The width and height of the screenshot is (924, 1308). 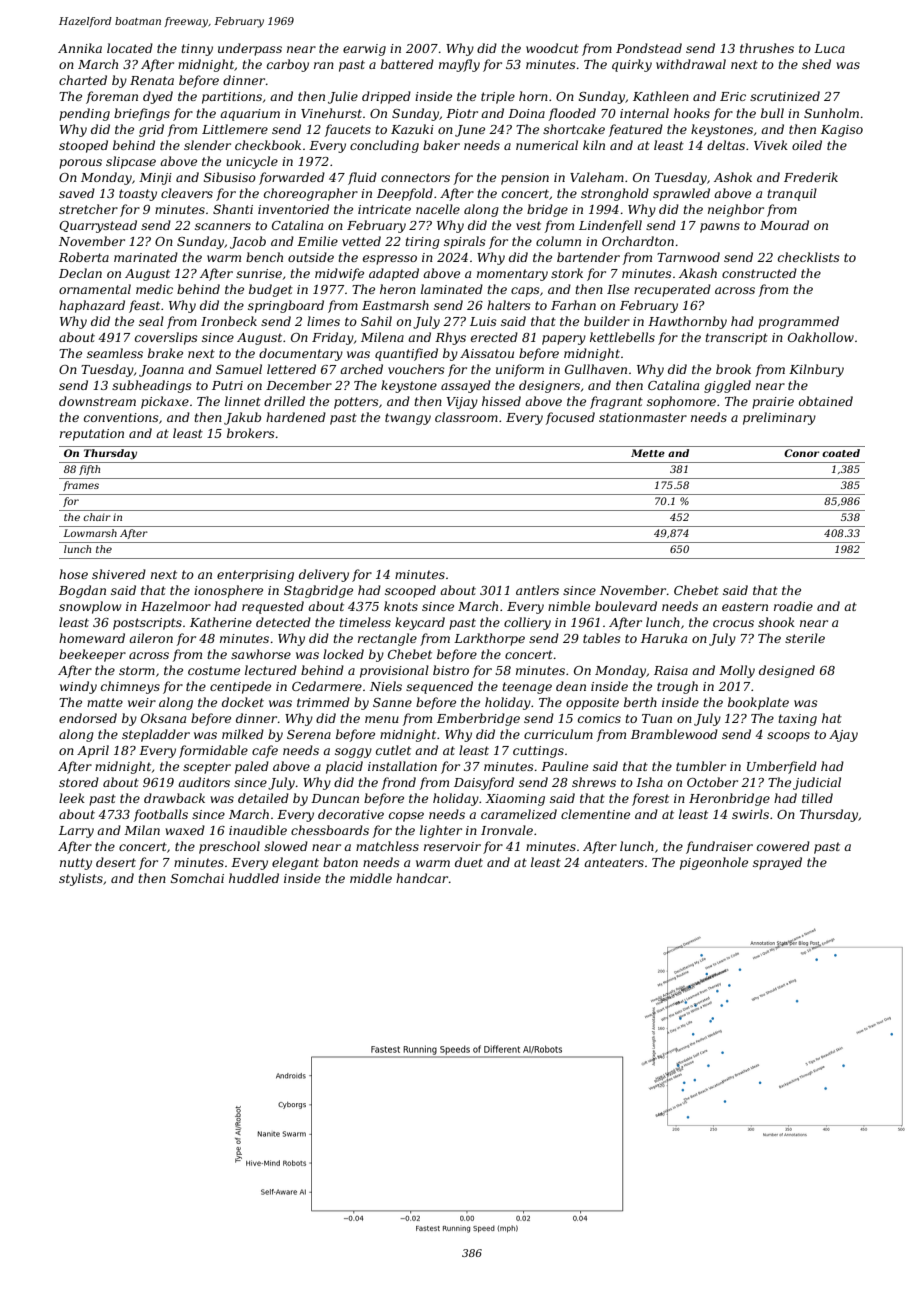 I want to click on twangy, so click(x=408, y=419).
